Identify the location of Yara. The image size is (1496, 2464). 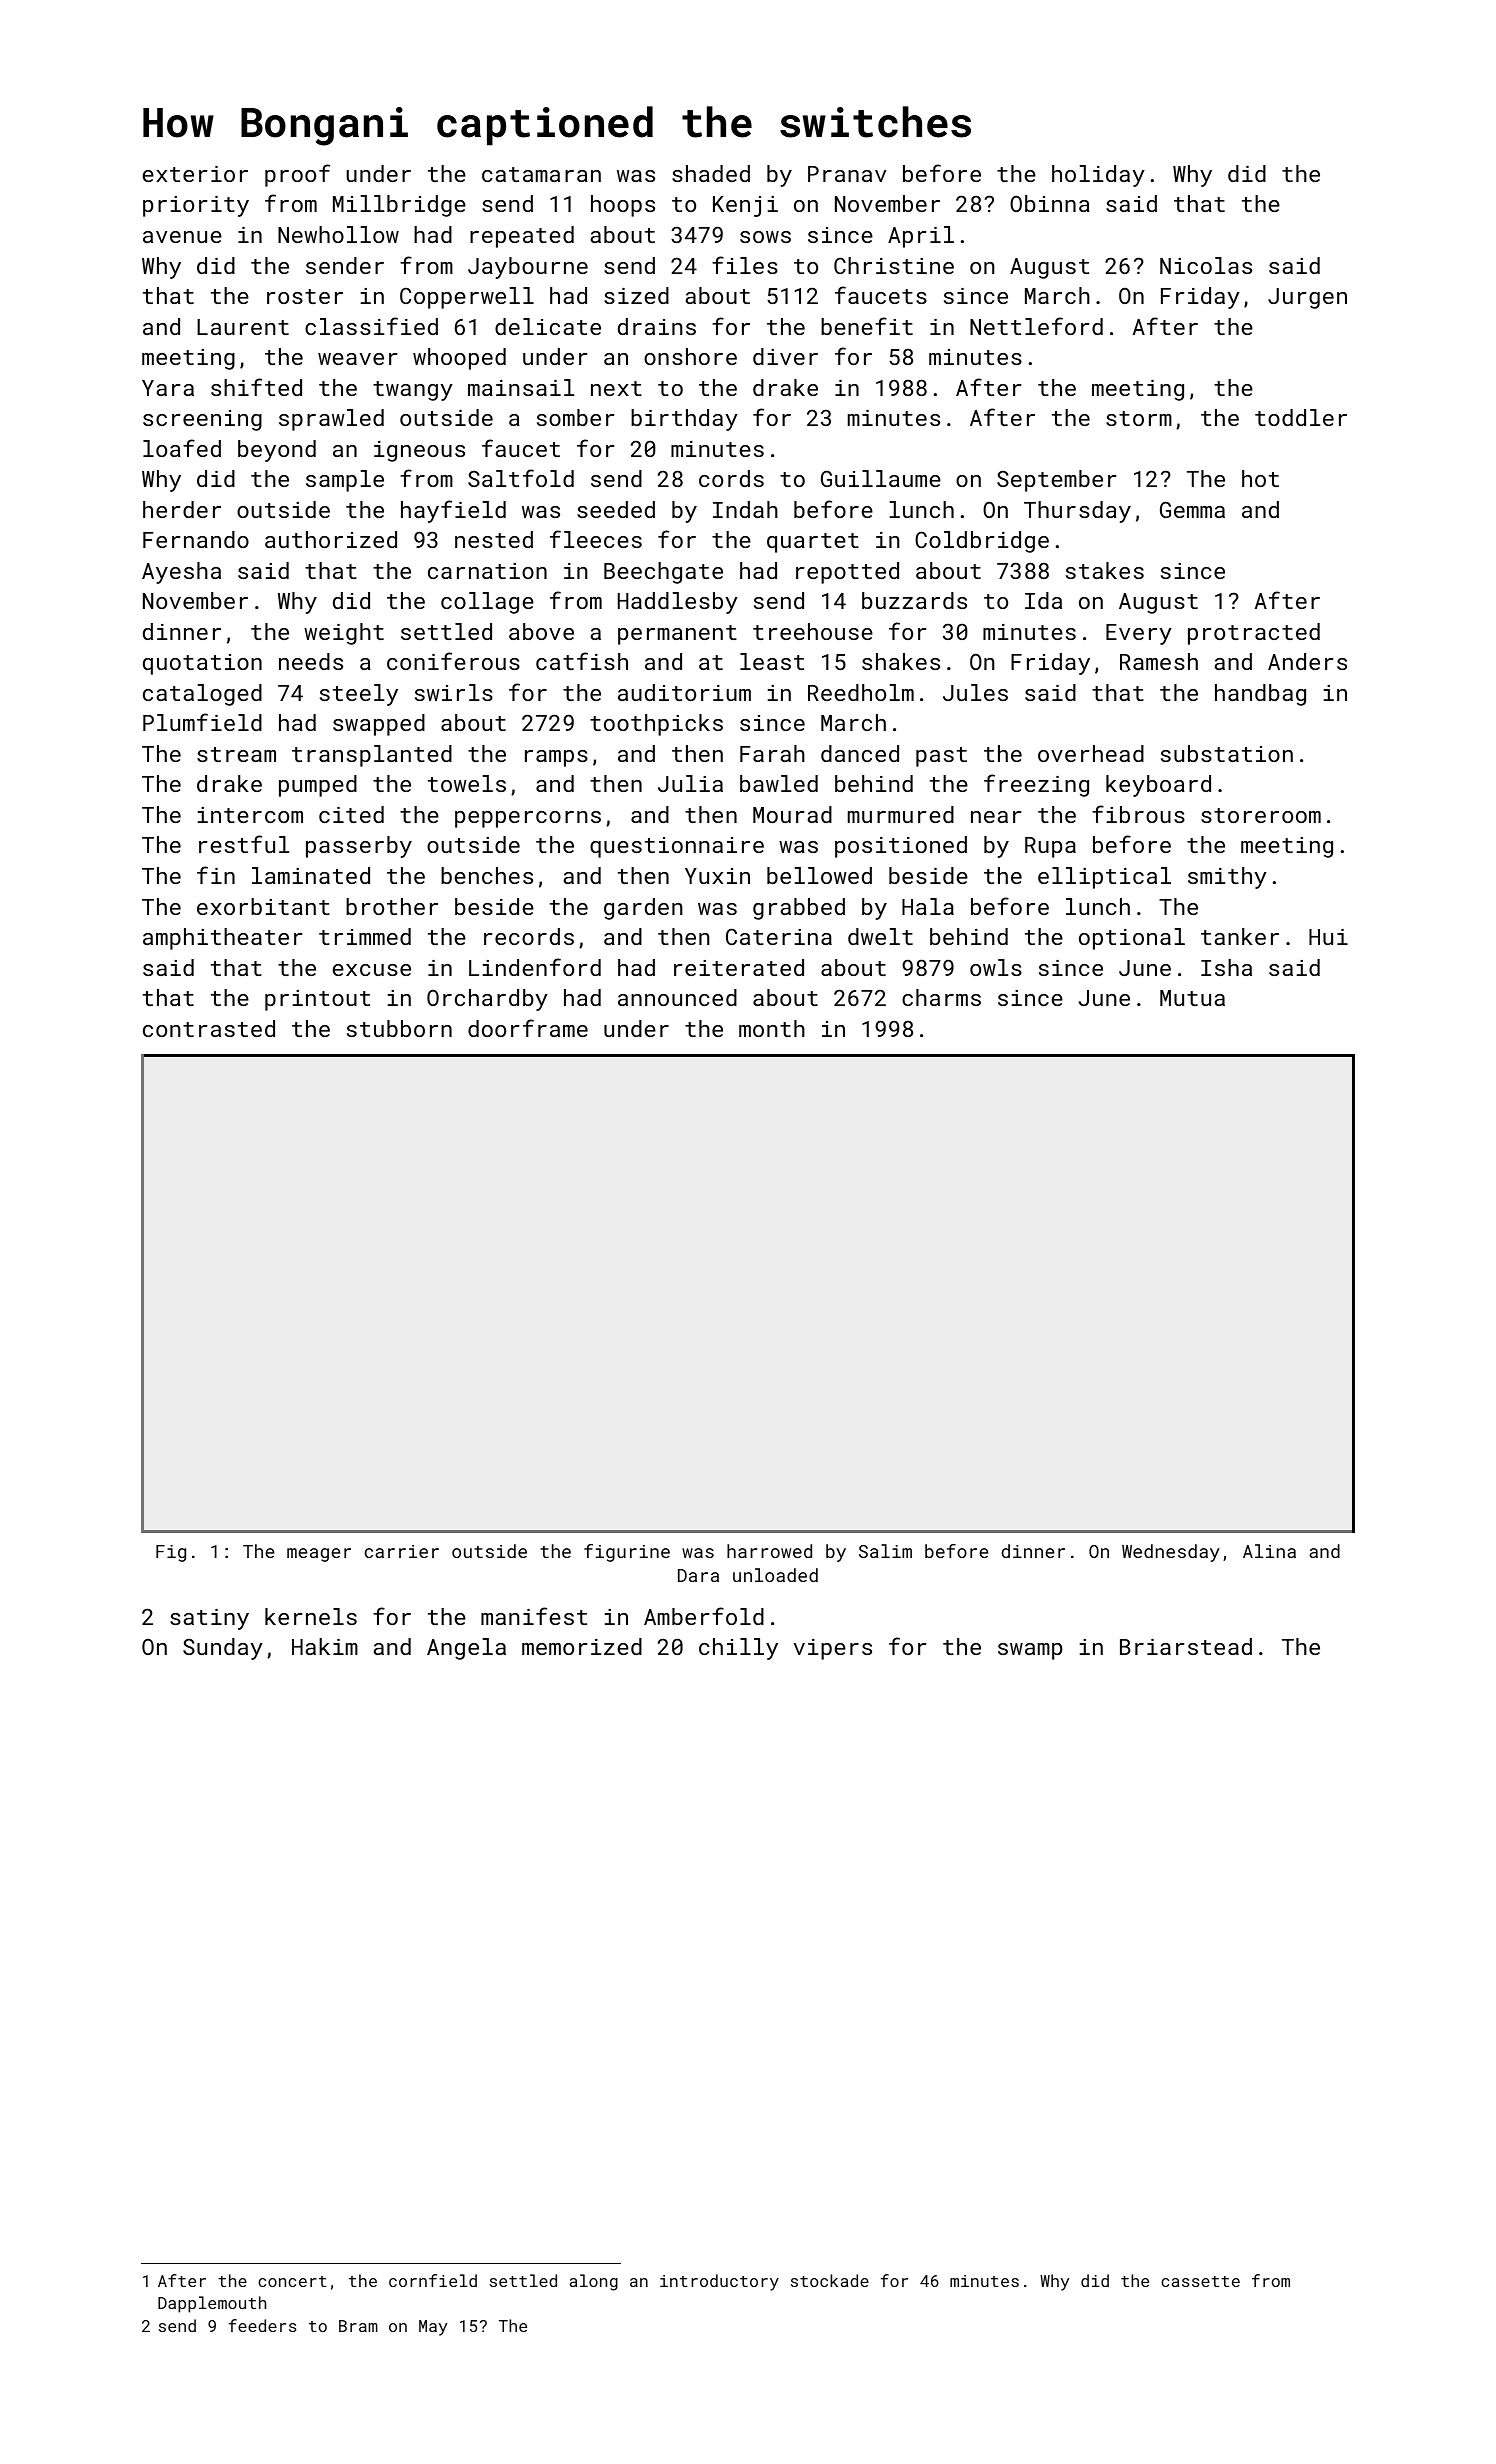
(168, 388).
